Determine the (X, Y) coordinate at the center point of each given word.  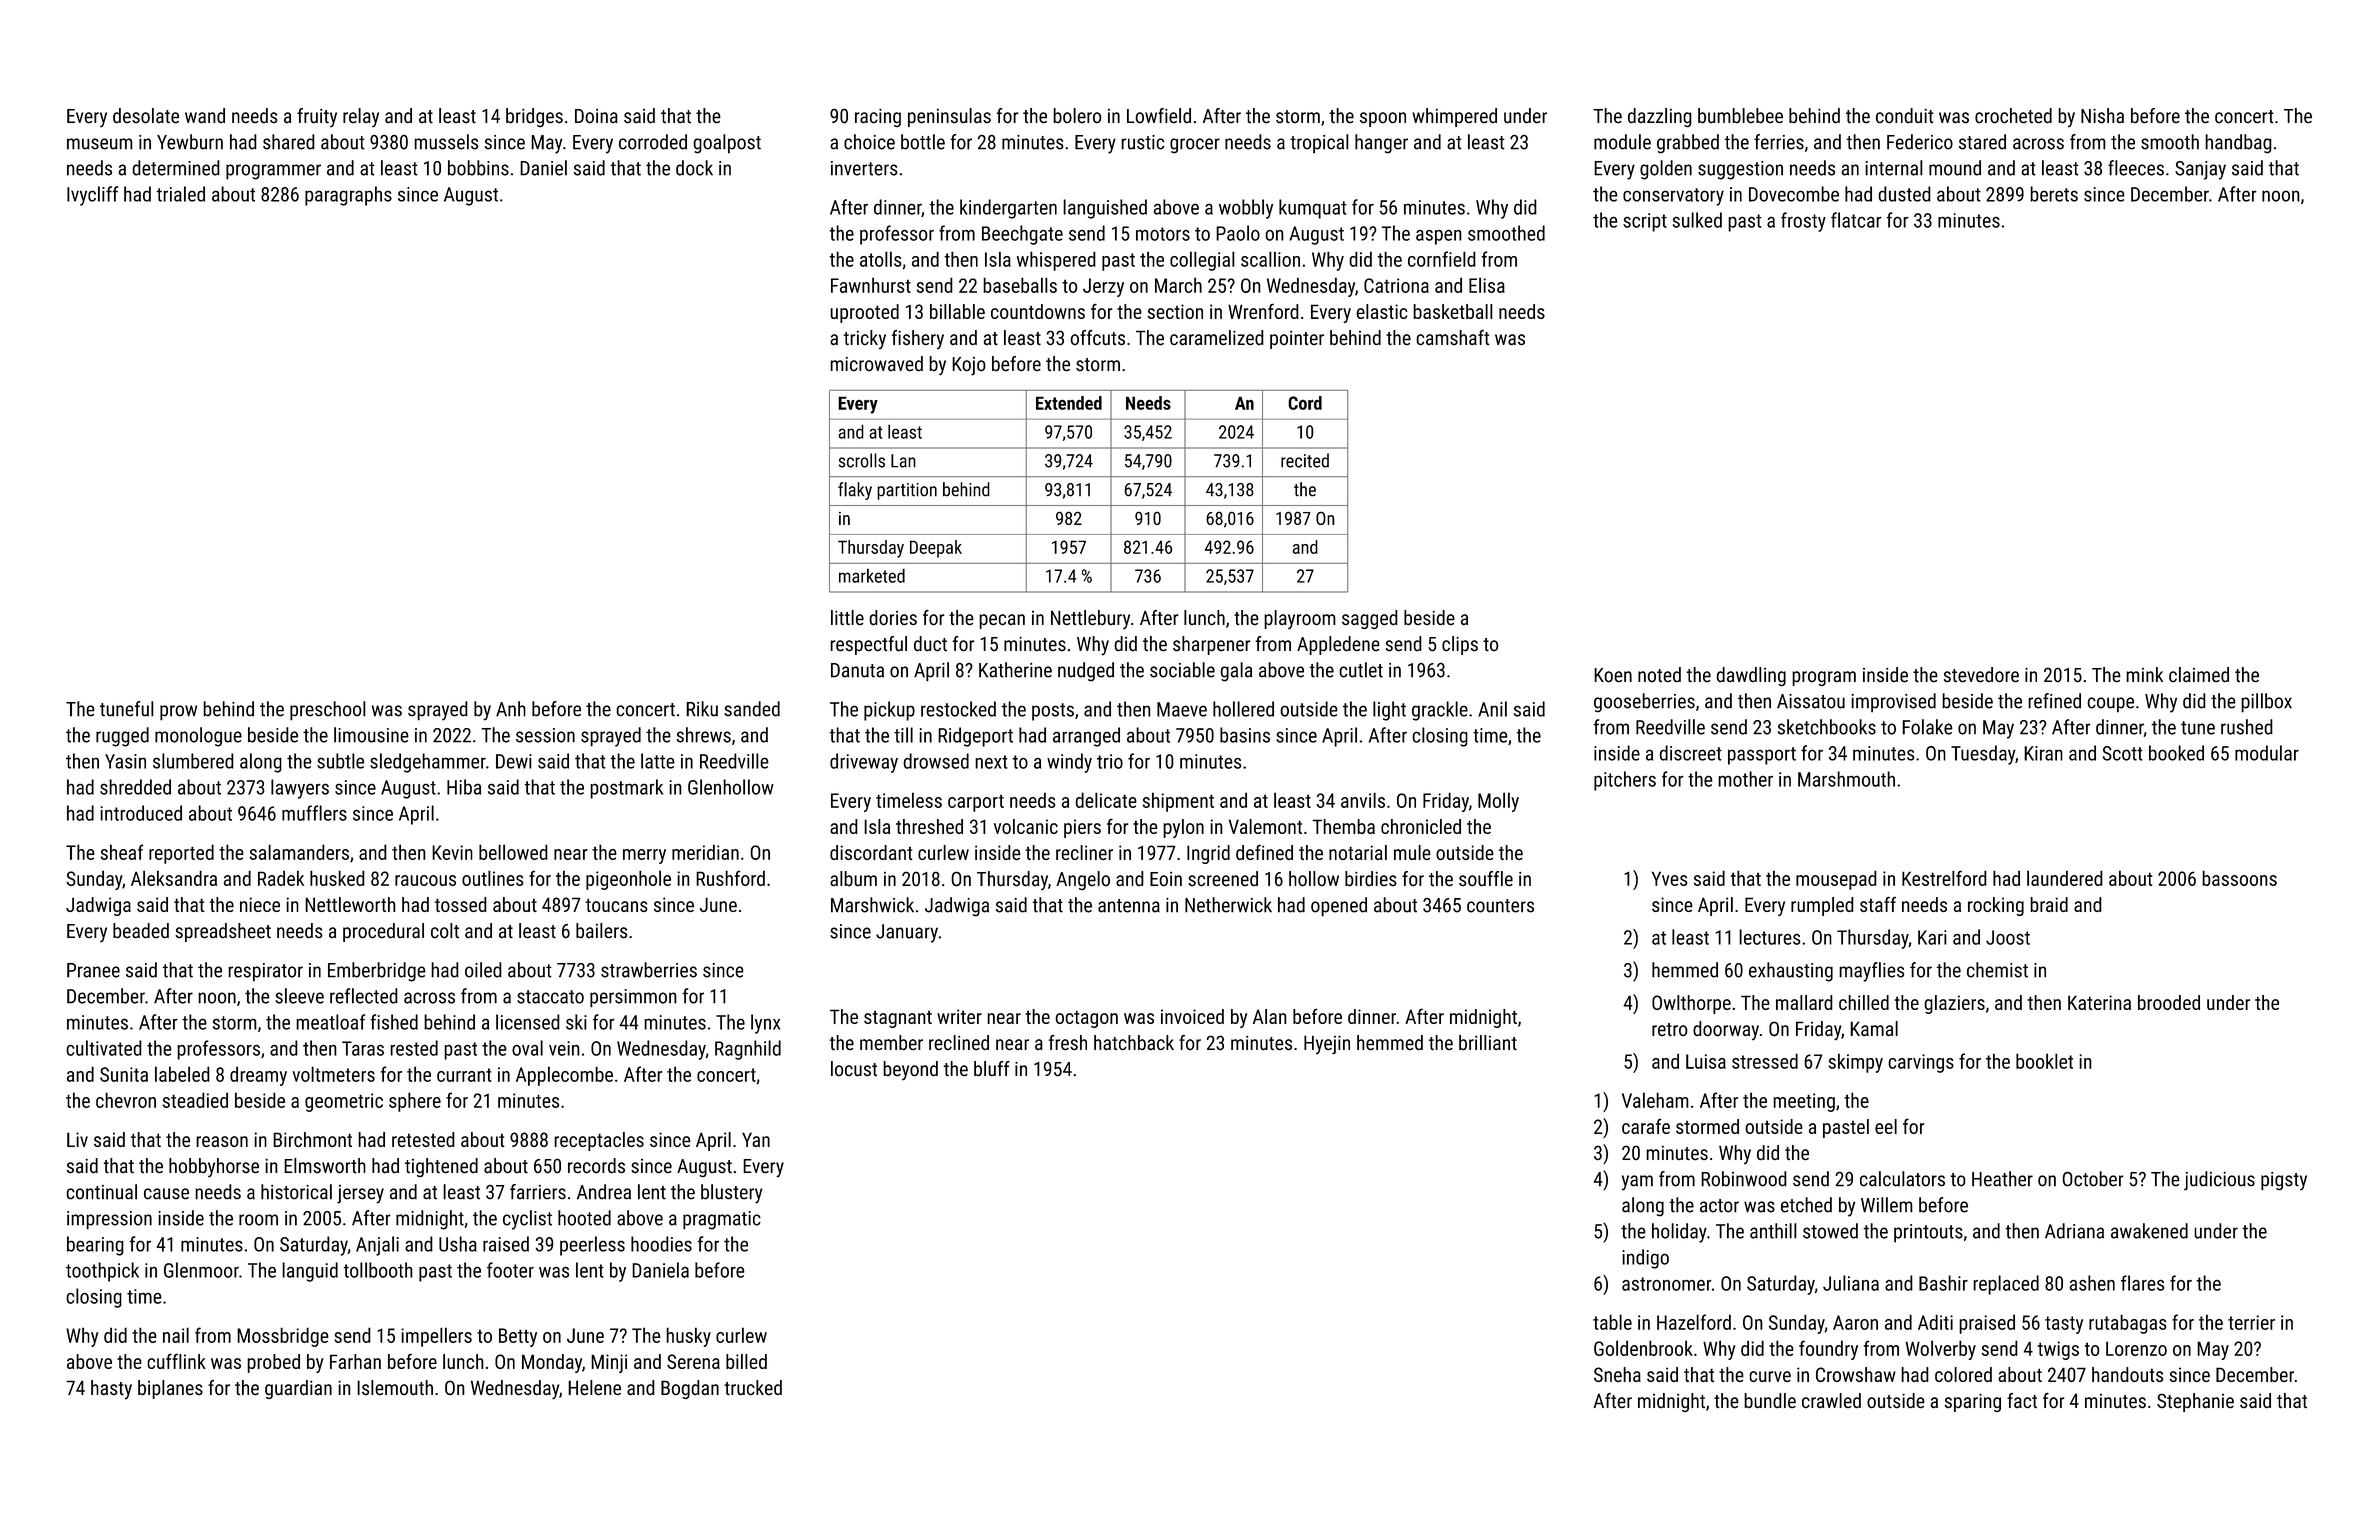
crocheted (2013, 115)
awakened (2149, 1231)
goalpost (727, 144)
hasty (111, 1389)
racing (878, 118)
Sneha (1617, 1374)
